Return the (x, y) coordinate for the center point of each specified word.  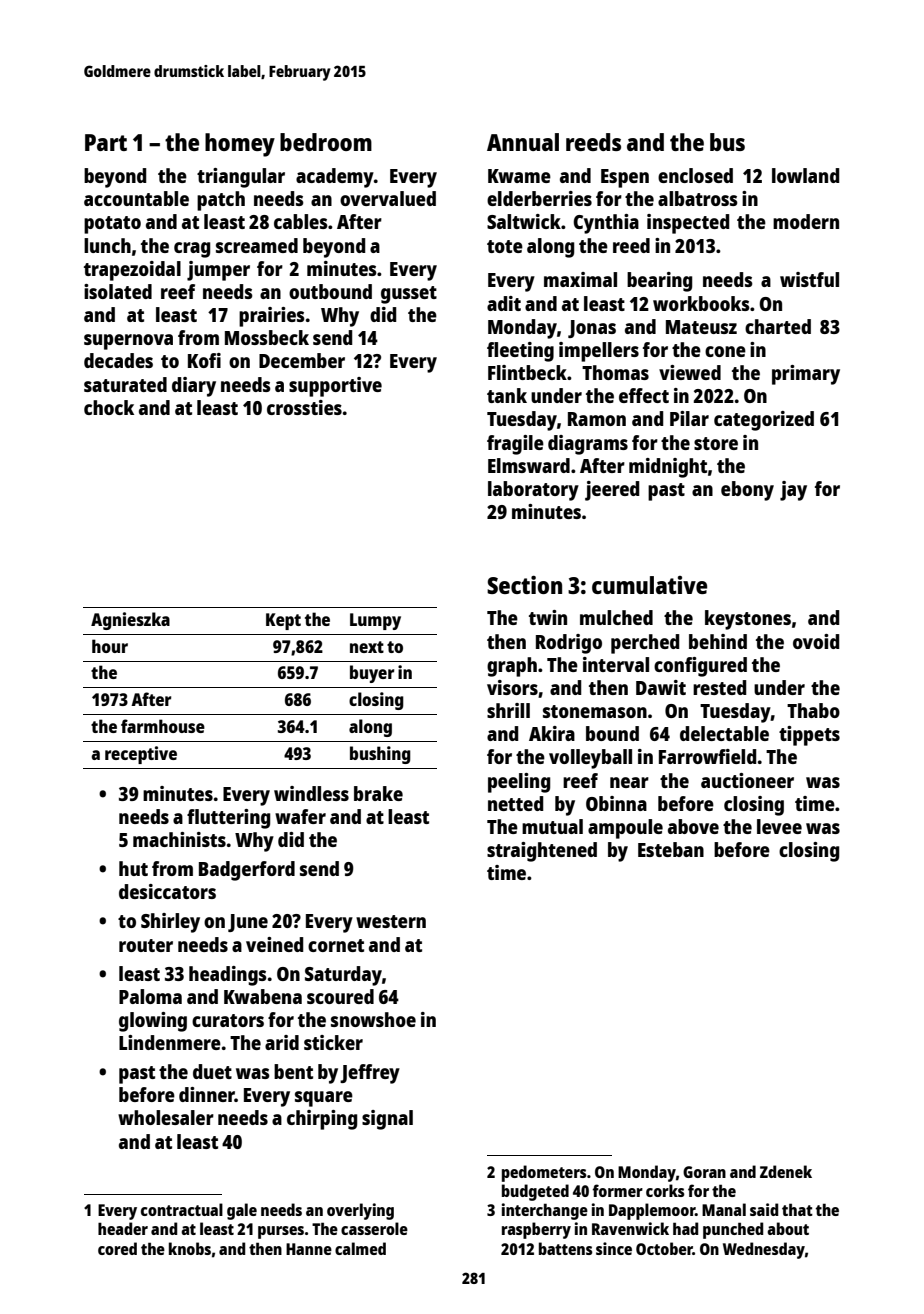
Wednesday (764, 1250)
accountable (136, 198)
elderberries (539, 198)
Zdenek (786, 1171)
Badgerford (247, 871)
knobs (190, 1248)
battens (566, 1248)
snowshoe (373, 1019)
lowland (805, 175)
